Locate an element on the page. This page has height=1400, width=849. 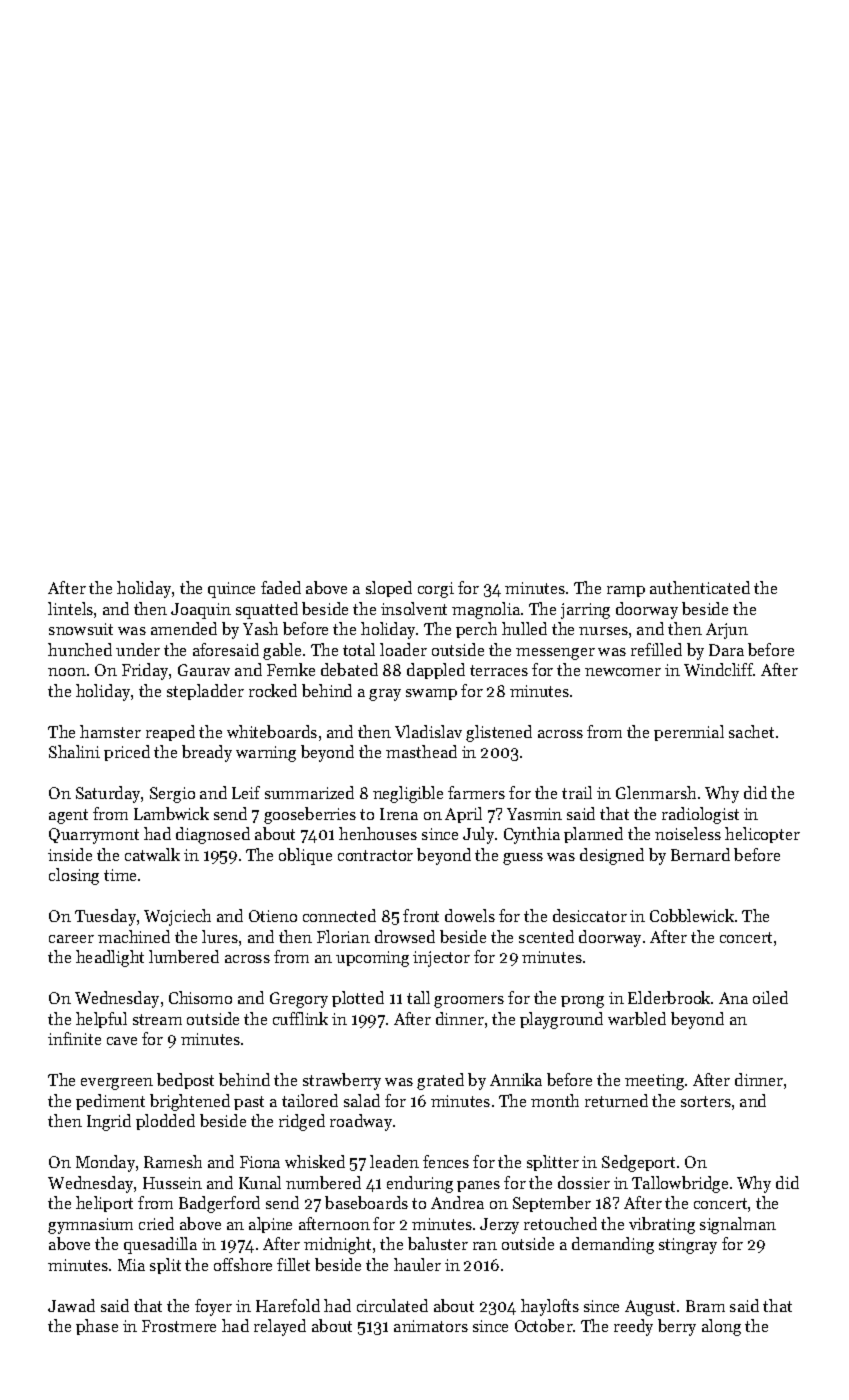
negligible is located at coordinates (408, 794).
